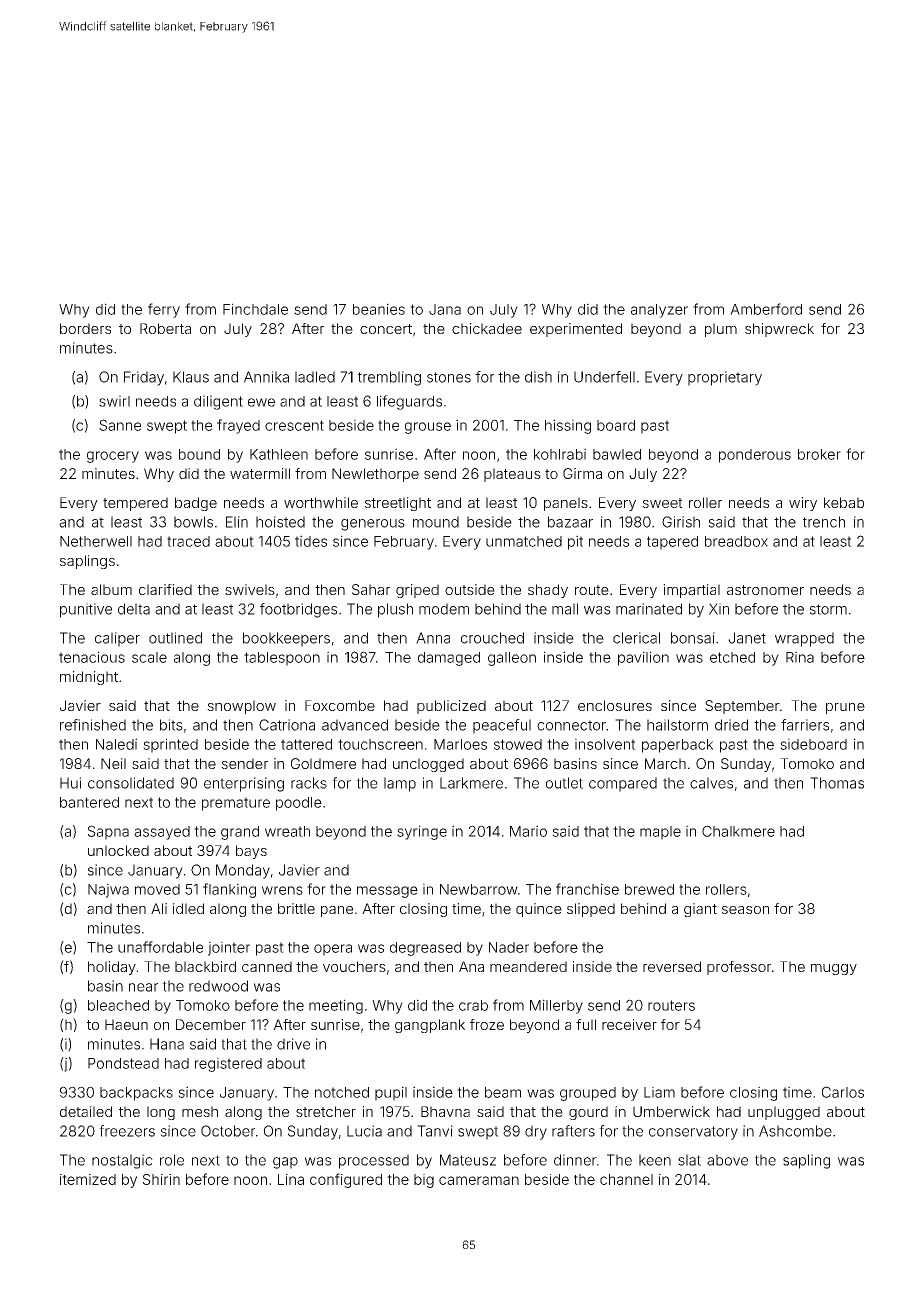 The image size is (924, 1308). Describe the element at coordinates (86, 1111) in the image. I see `detailed` at that location.
